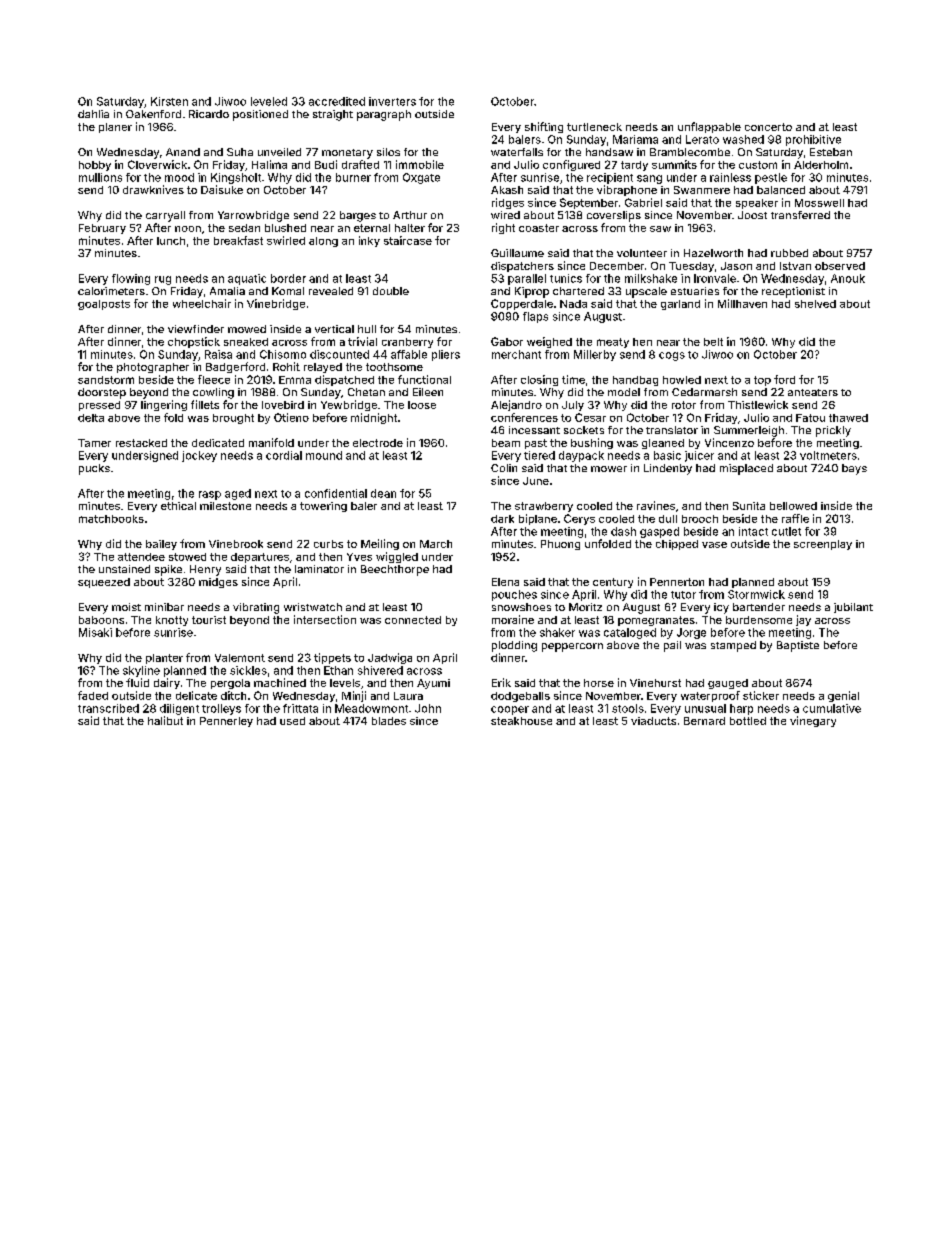  I want to click on Rohit, so click(286, 366).
